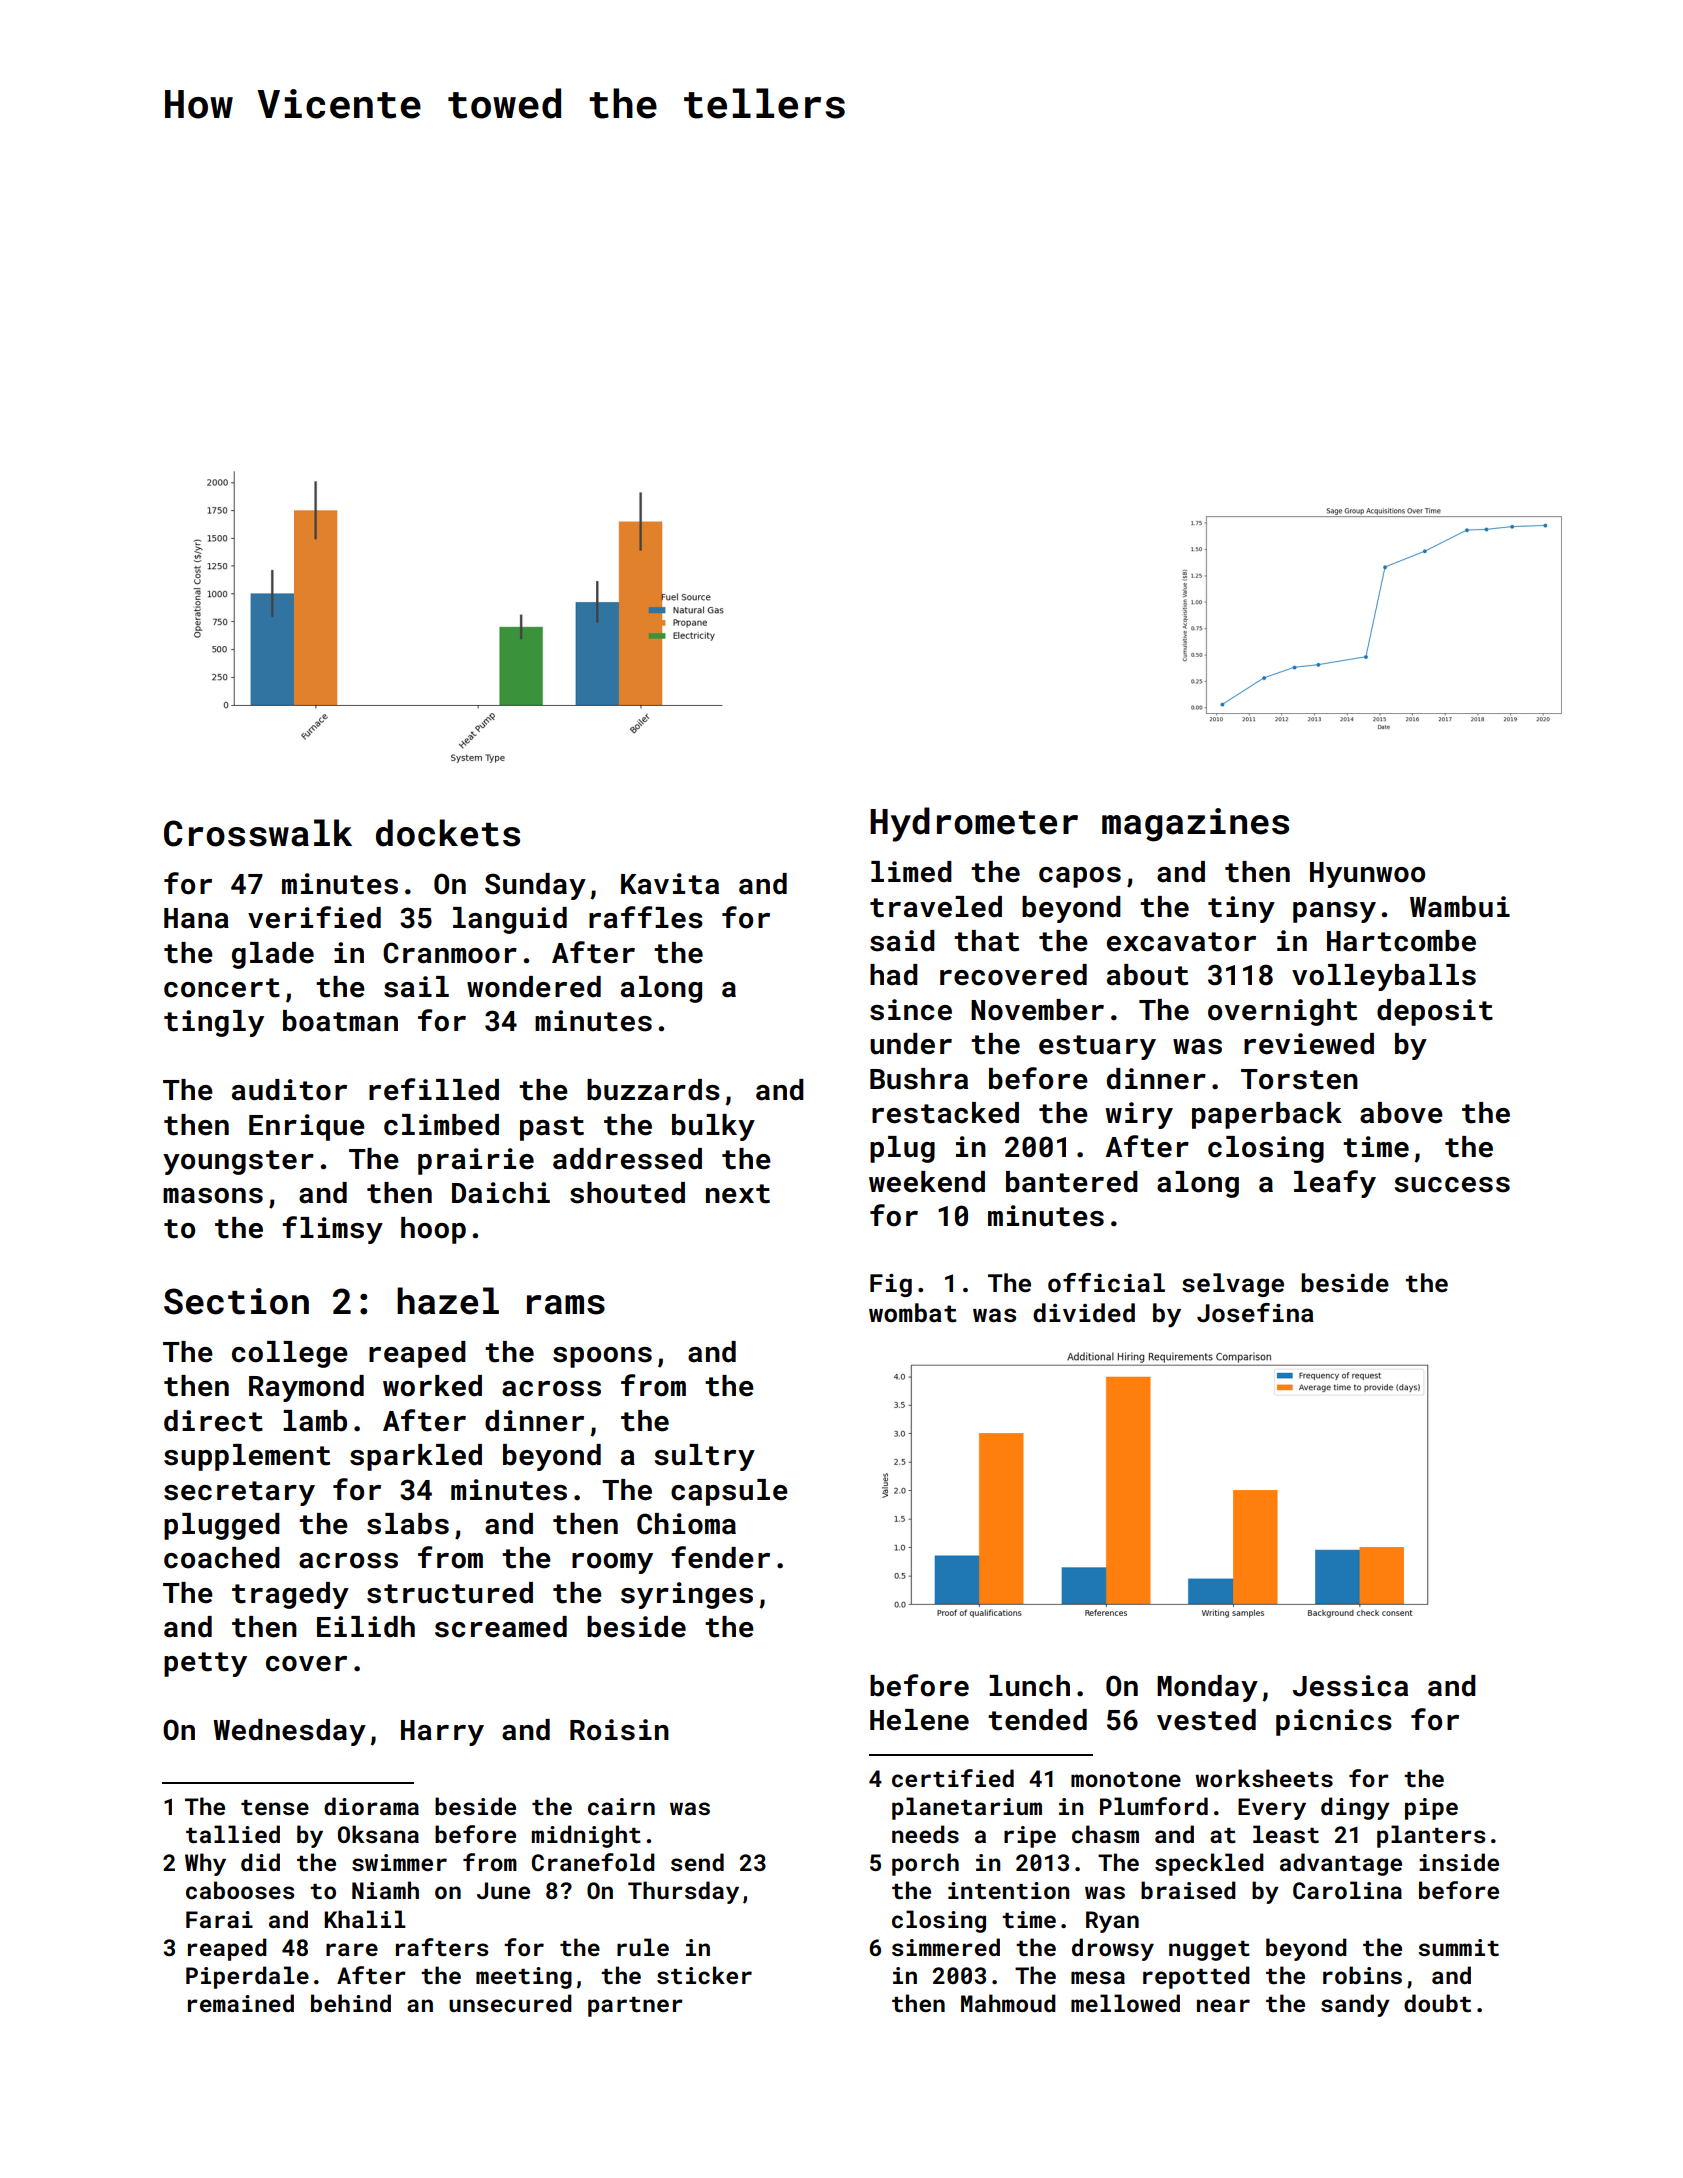 The image size is (1683, 2178). Describe the element at coordinates (1350, 1686) in the screenshot. I see `Jessica` at that location.
